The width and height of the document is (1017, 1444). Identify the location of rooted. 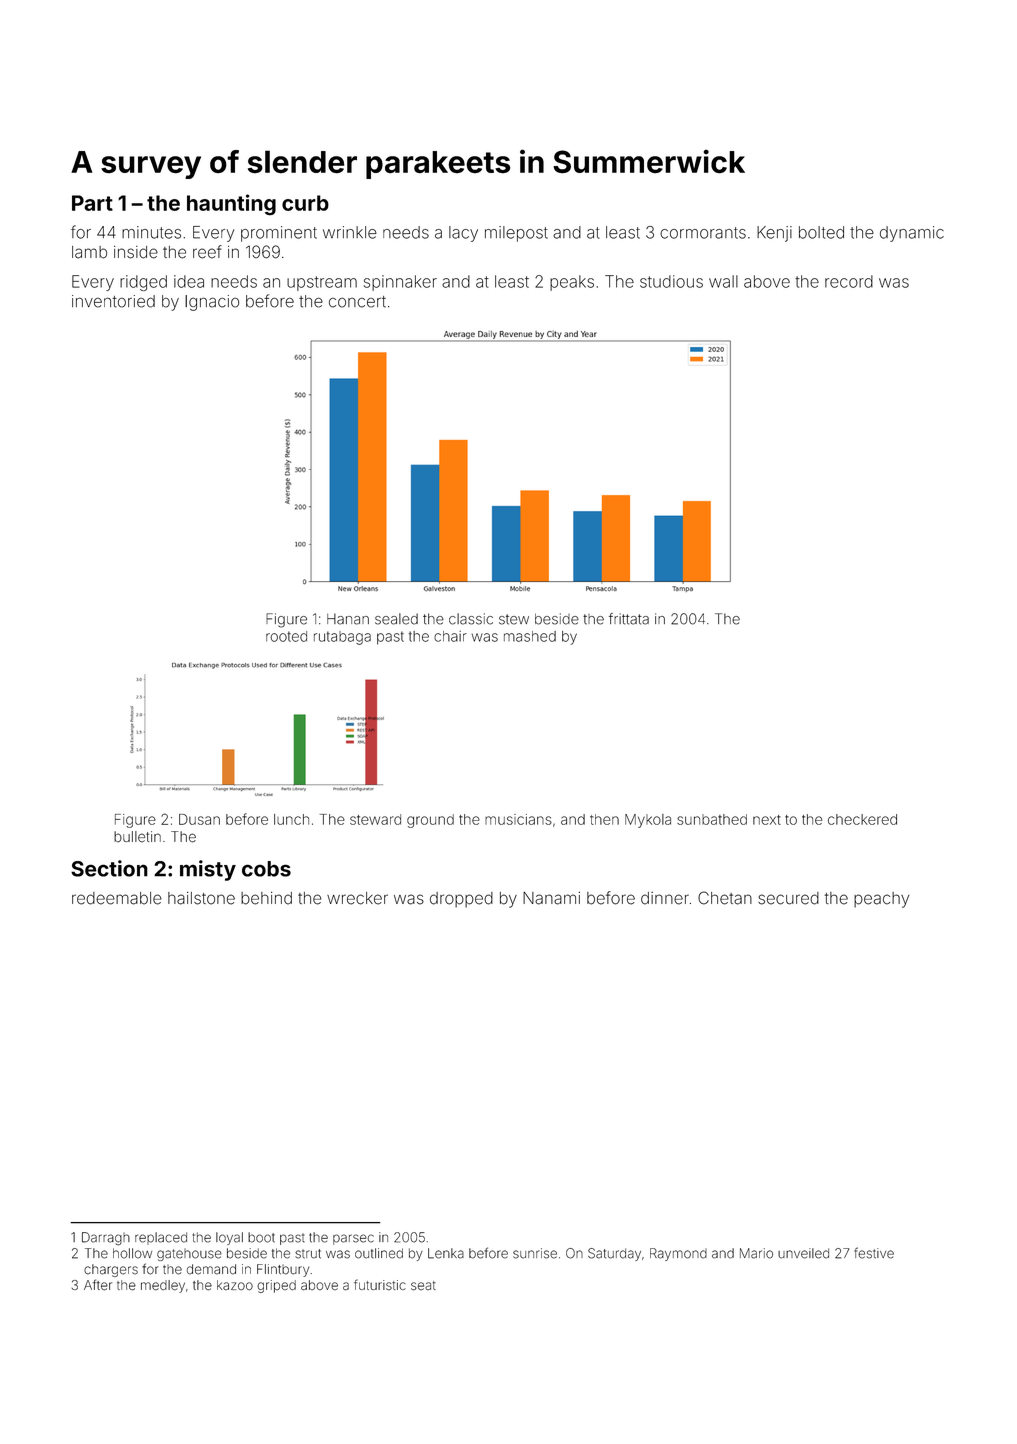
(286, 636).
